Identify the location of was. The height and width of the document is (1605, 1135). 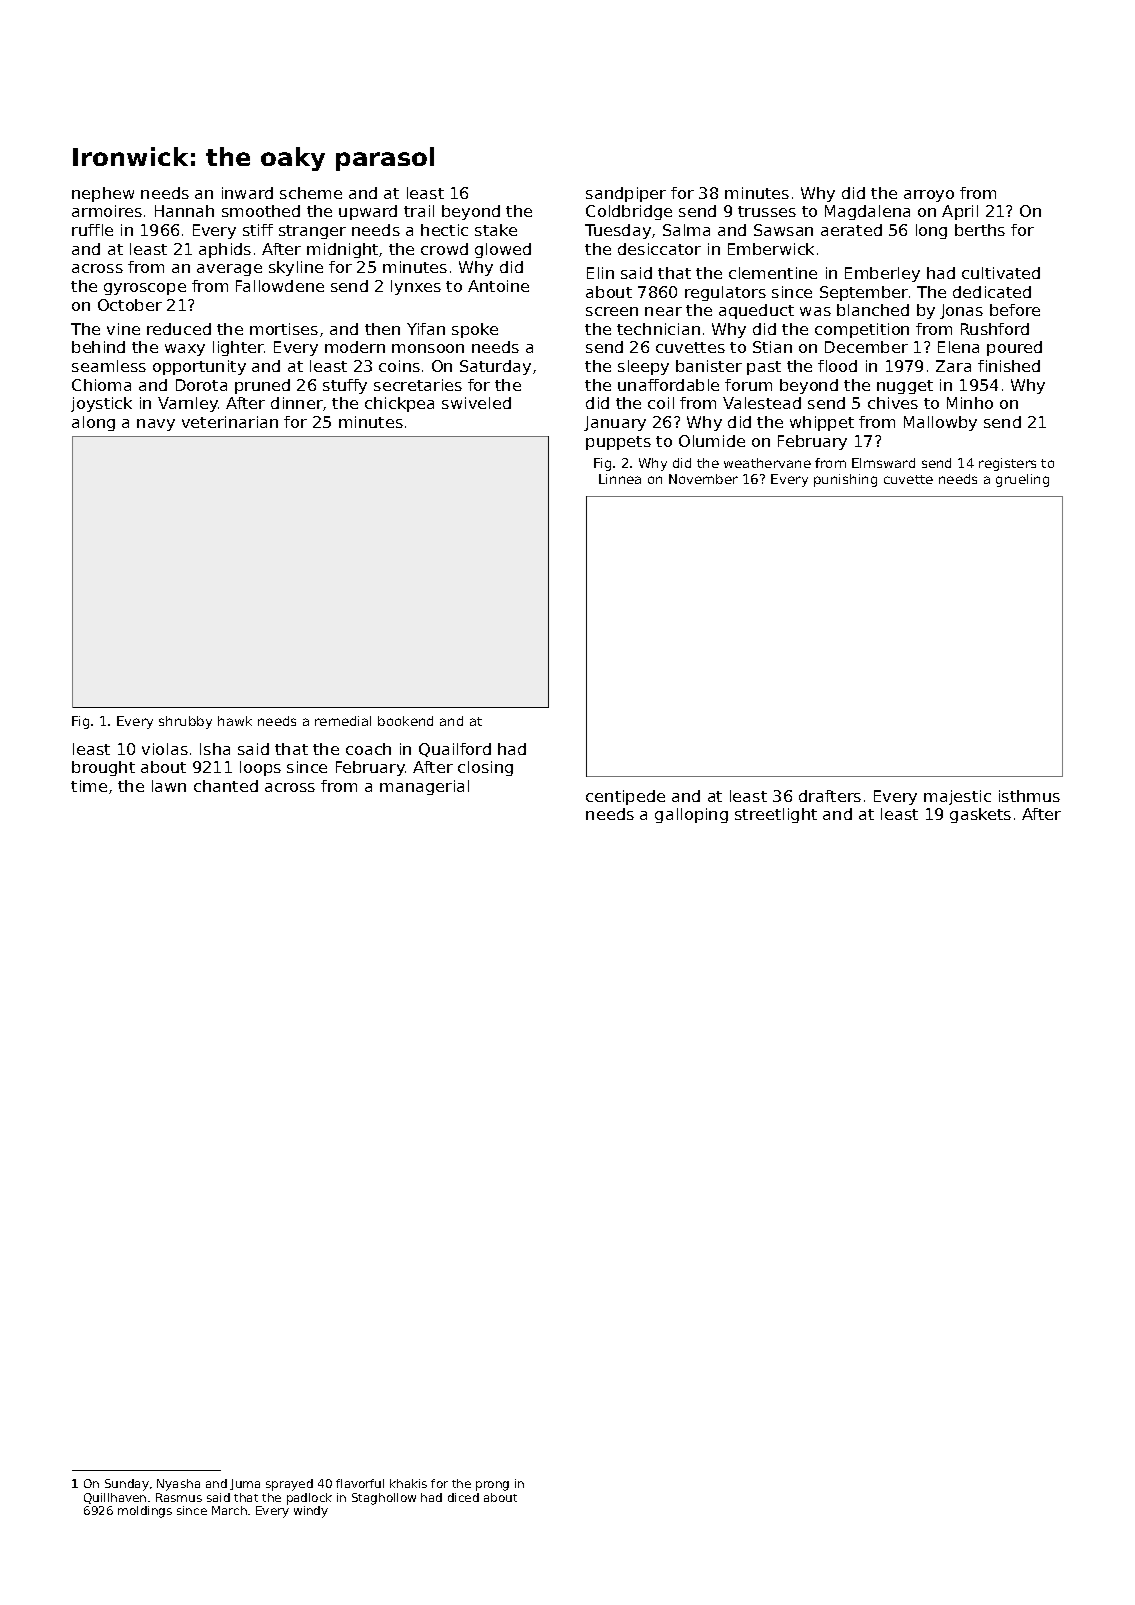
(815, 311).
